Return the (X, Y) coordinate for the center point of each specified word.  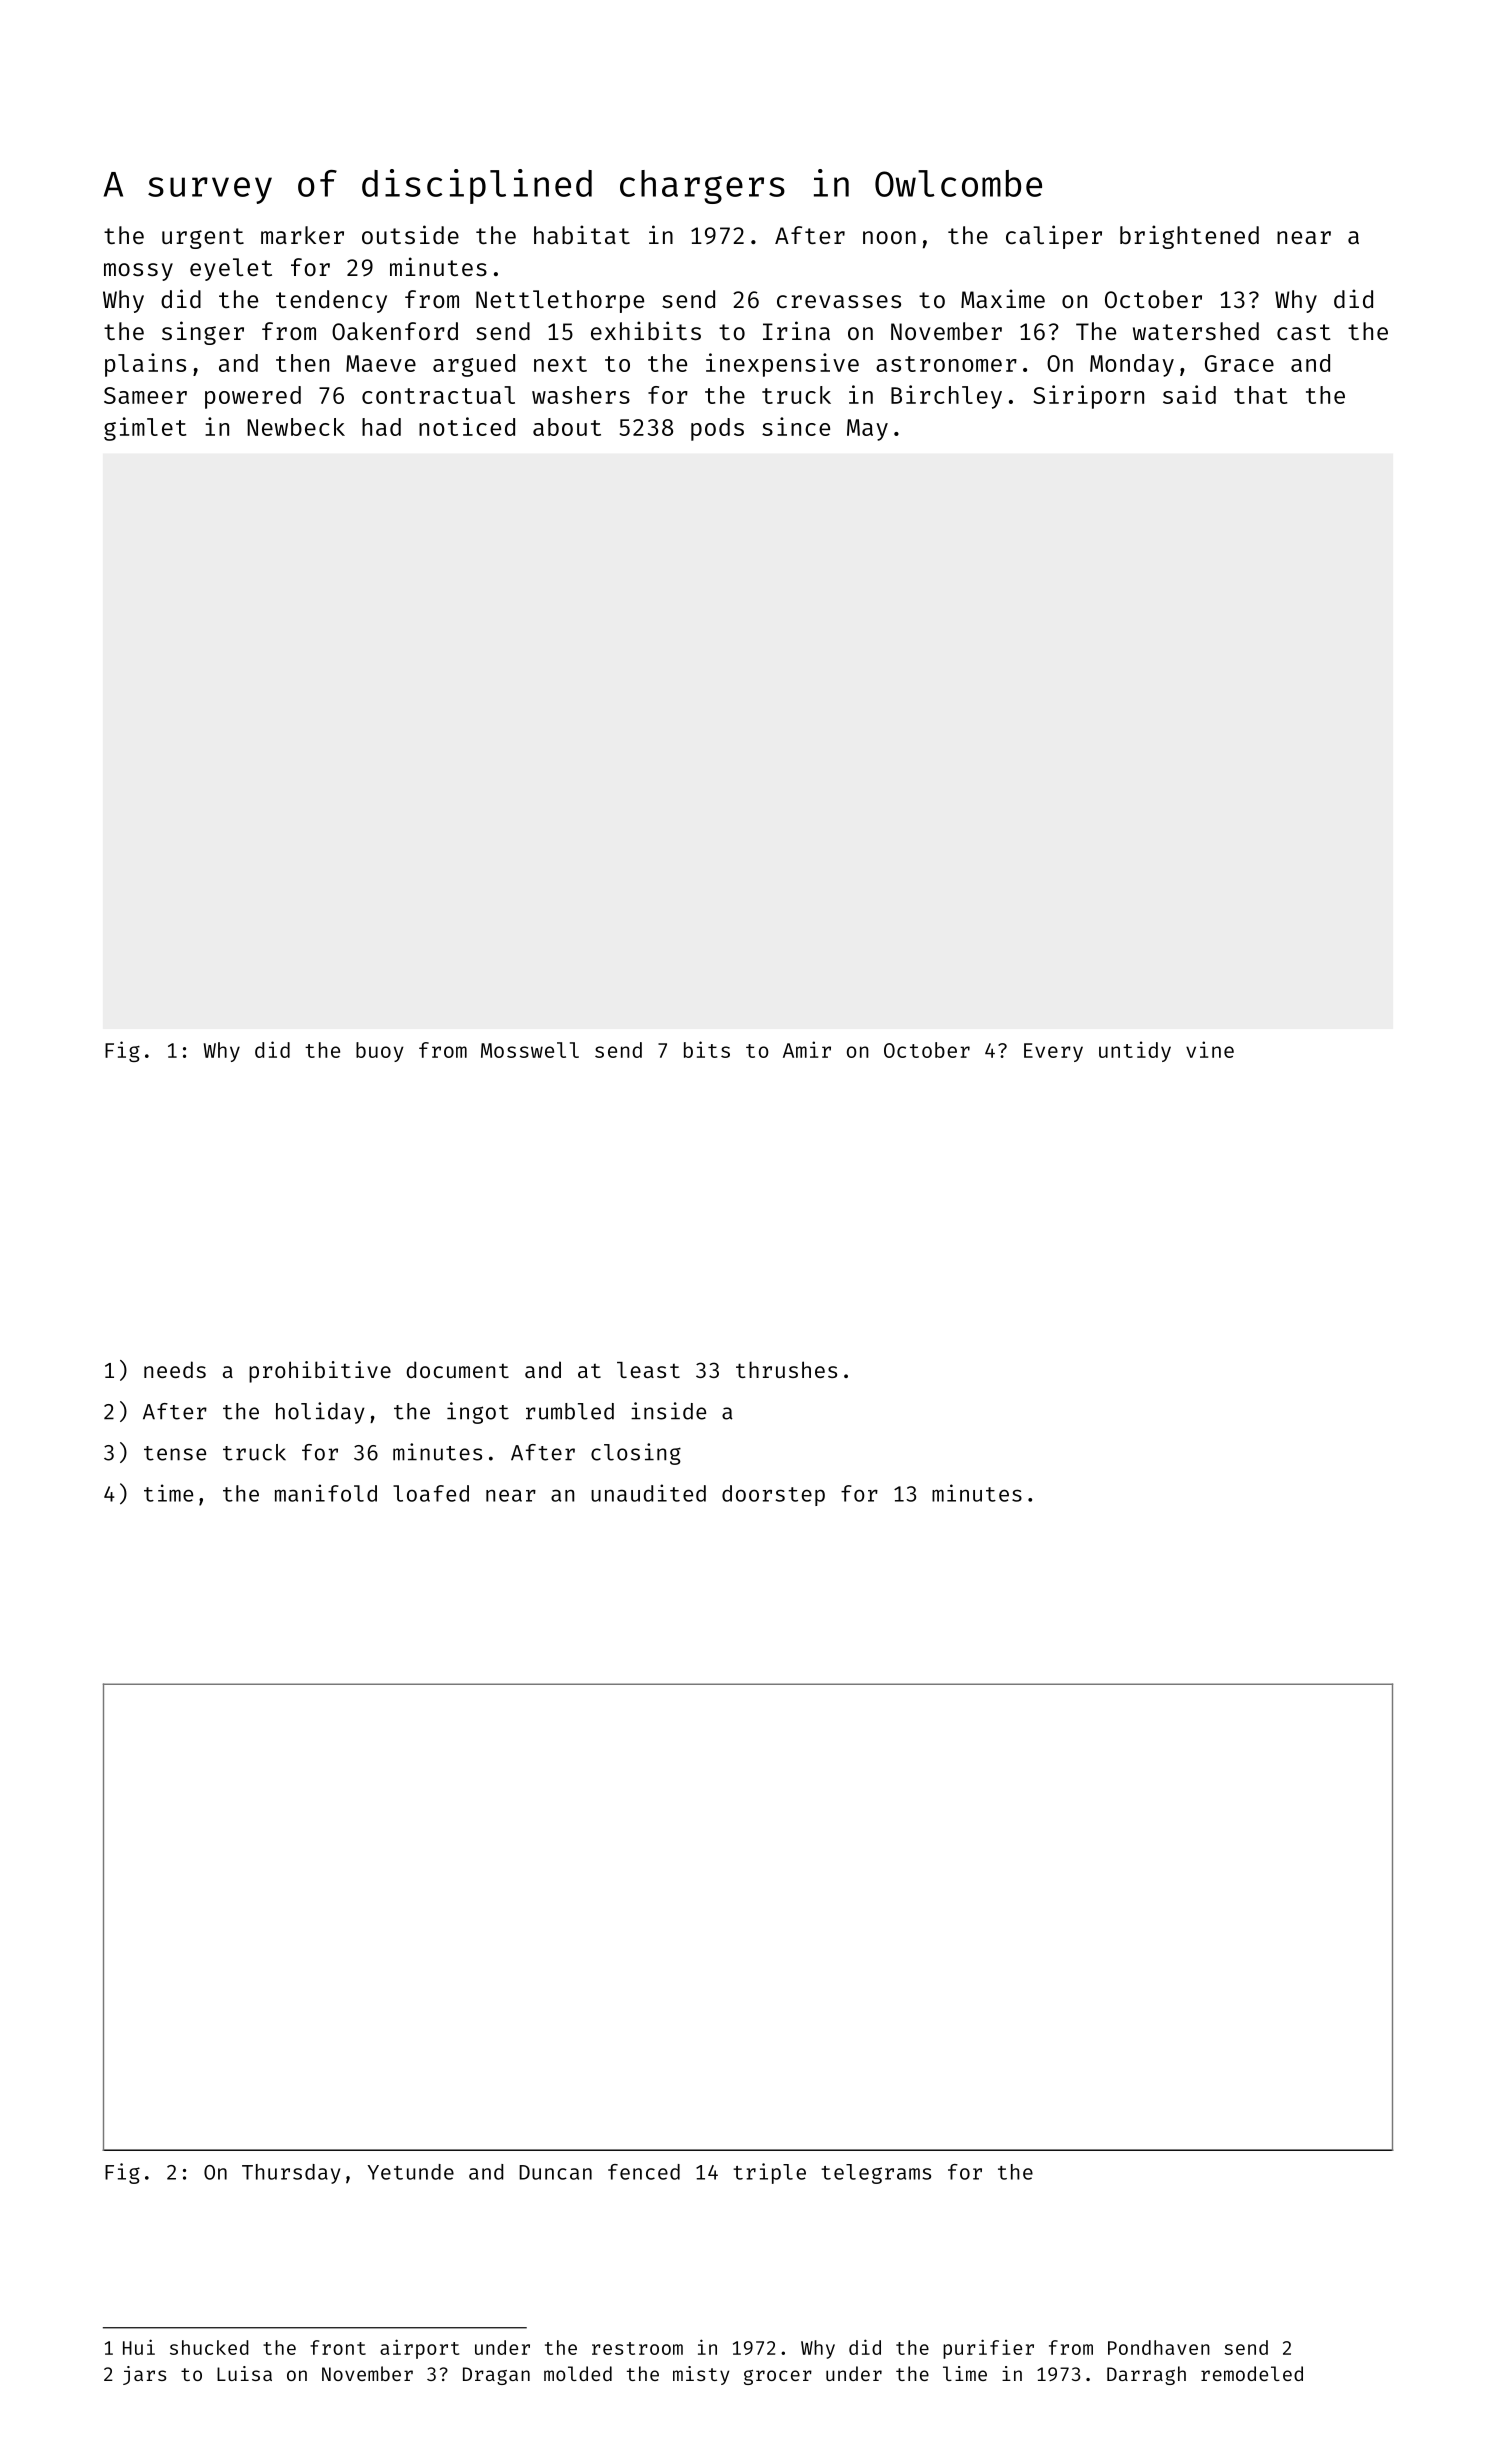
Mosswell (530, 1050)
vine (1210, 1049)
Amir (807, 1049)
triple (769, 2173)
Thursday (291, 2174)
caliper (1054, 237)
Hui (139, 2347)
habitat (582, 234)
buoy (380, 1052)
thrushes (786, 1369)
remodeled (1252, 2373)
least (648, 1370)
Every (1053, 1052)
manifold (326, 1493)
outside (410, 234)
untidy (1135, 1051)
